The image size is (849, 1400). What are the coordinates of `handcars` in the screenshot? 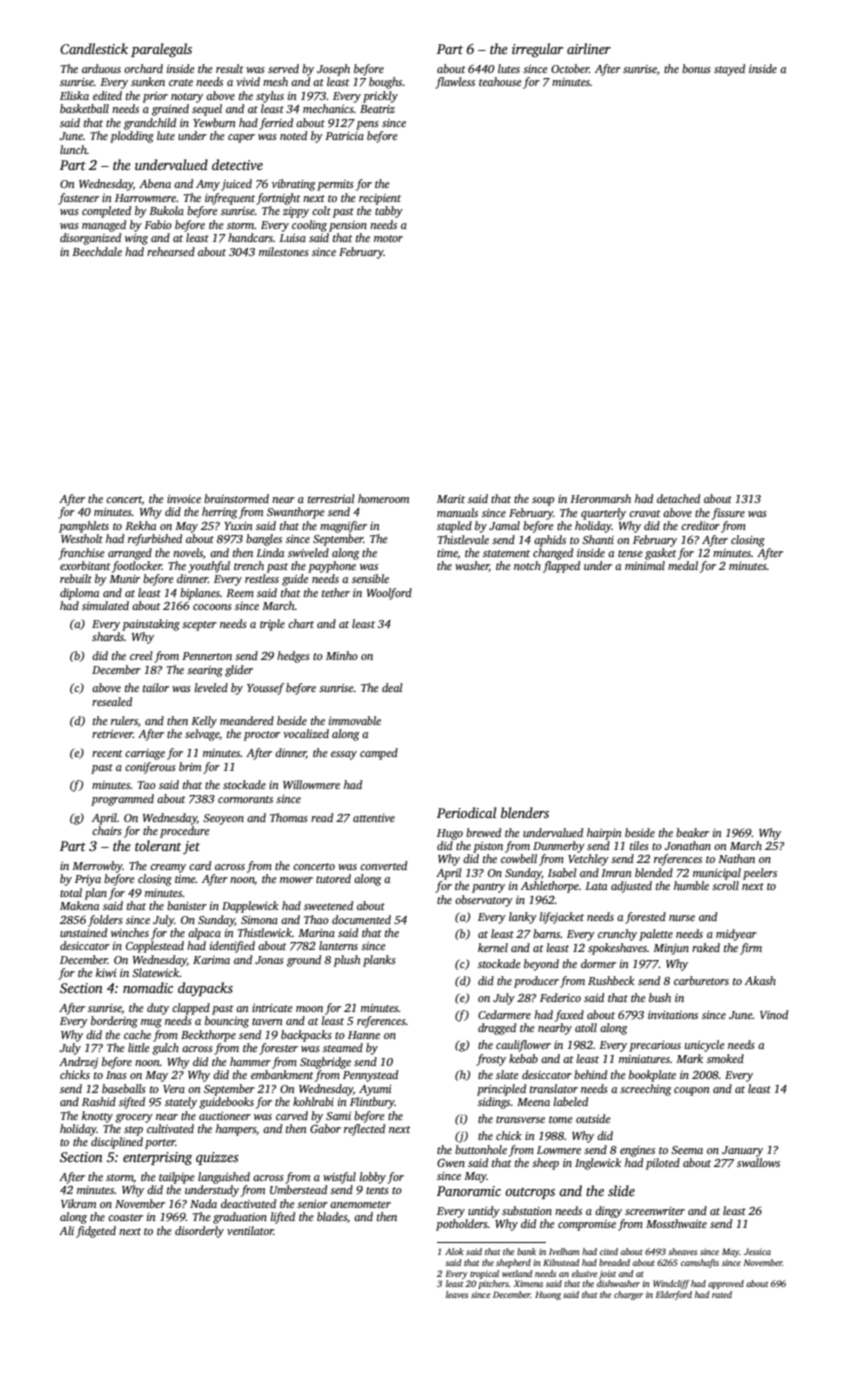 It's located at (250, 237).
